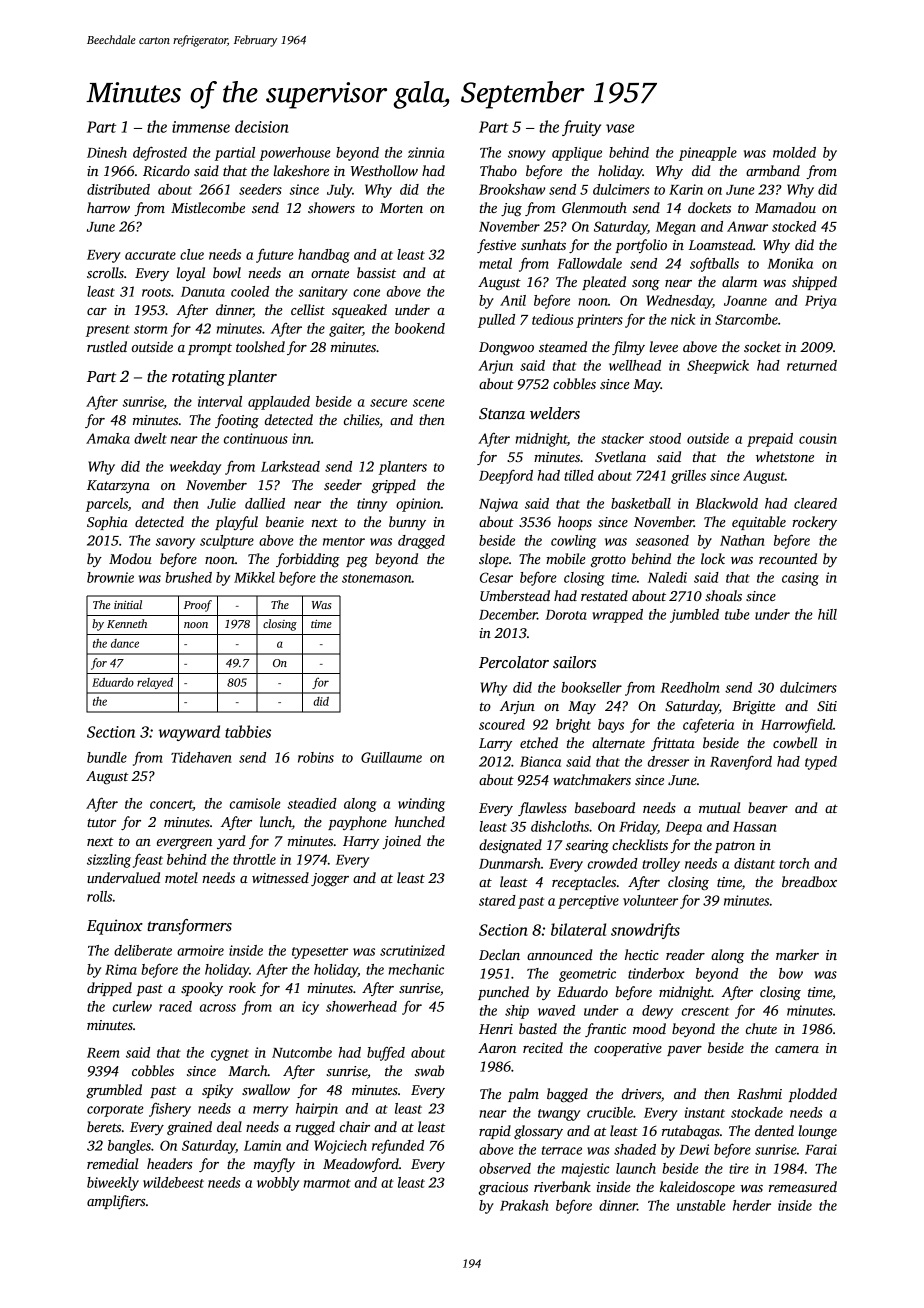 The height and width of the screenshot is (1308, 924). Describe the element at coordinates (114, 1091) in the screenshot. I see `grumbled` at that location.
